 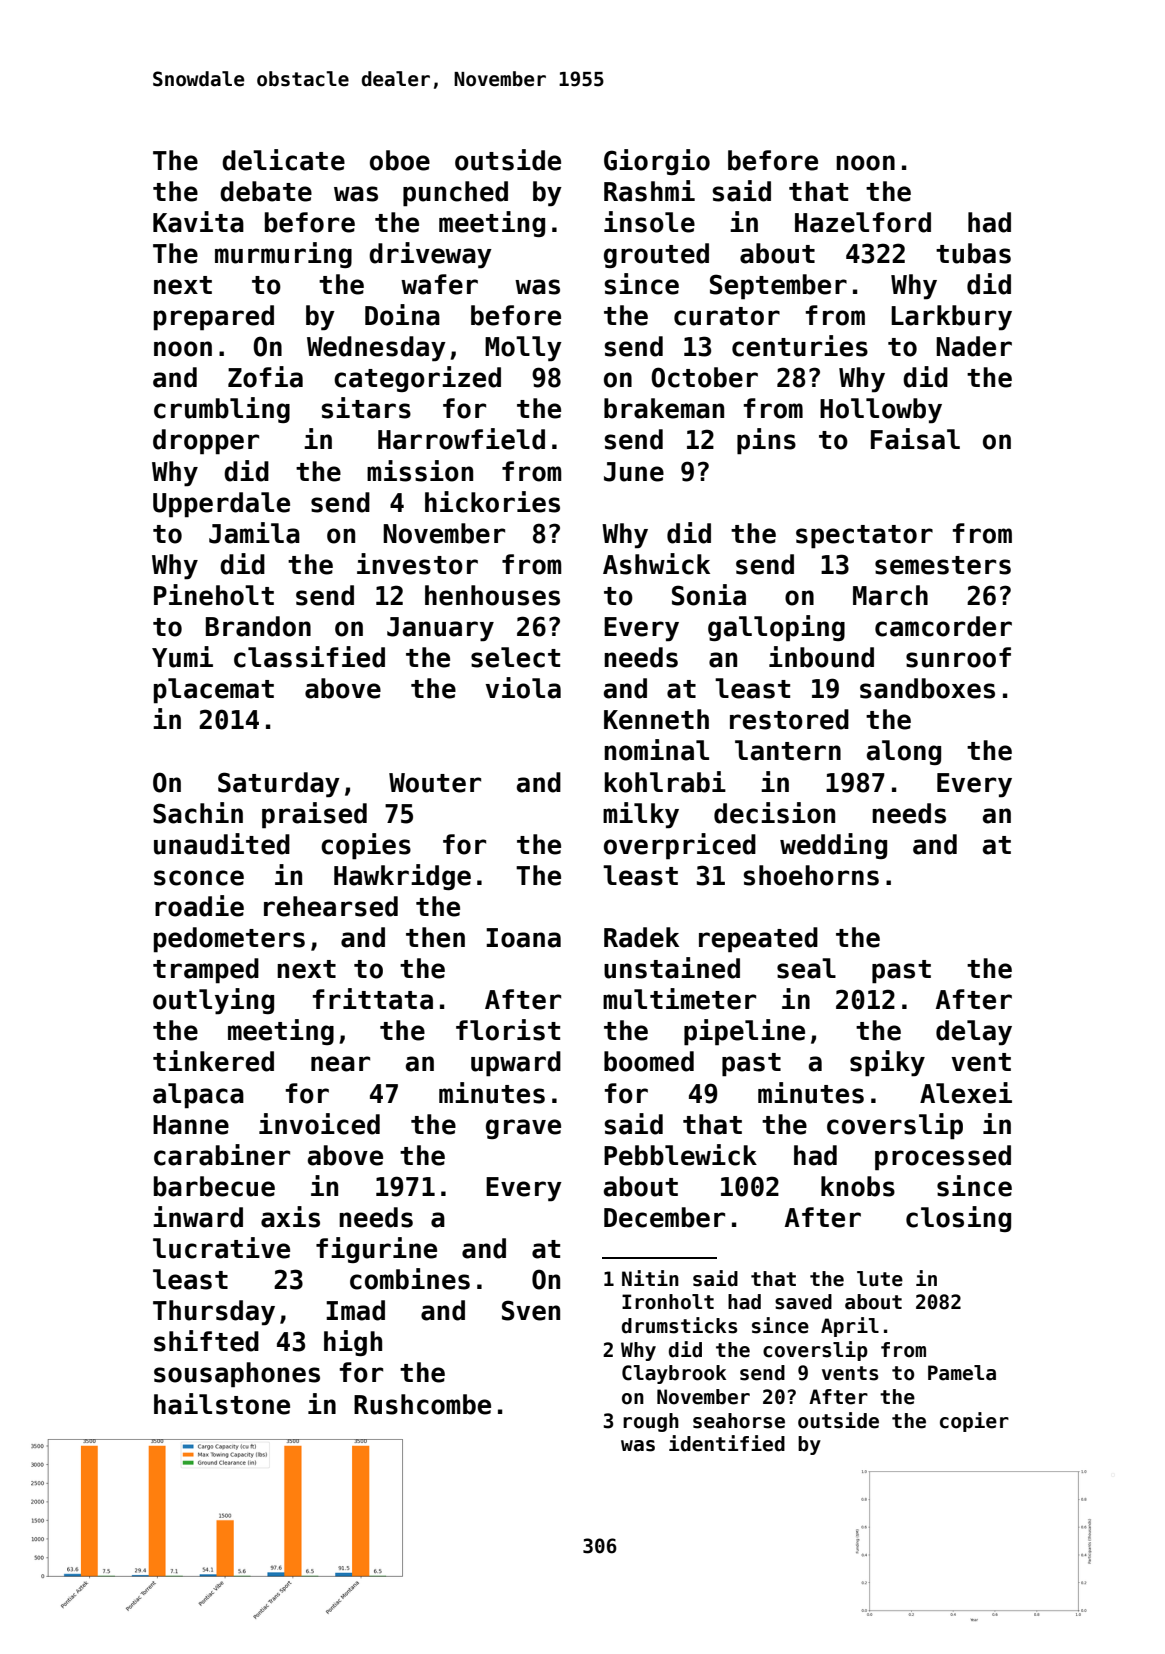 What do you see at coordinates (214, 318) in the screenshot?
I see `prepared` at bounding box center [214, 318].
